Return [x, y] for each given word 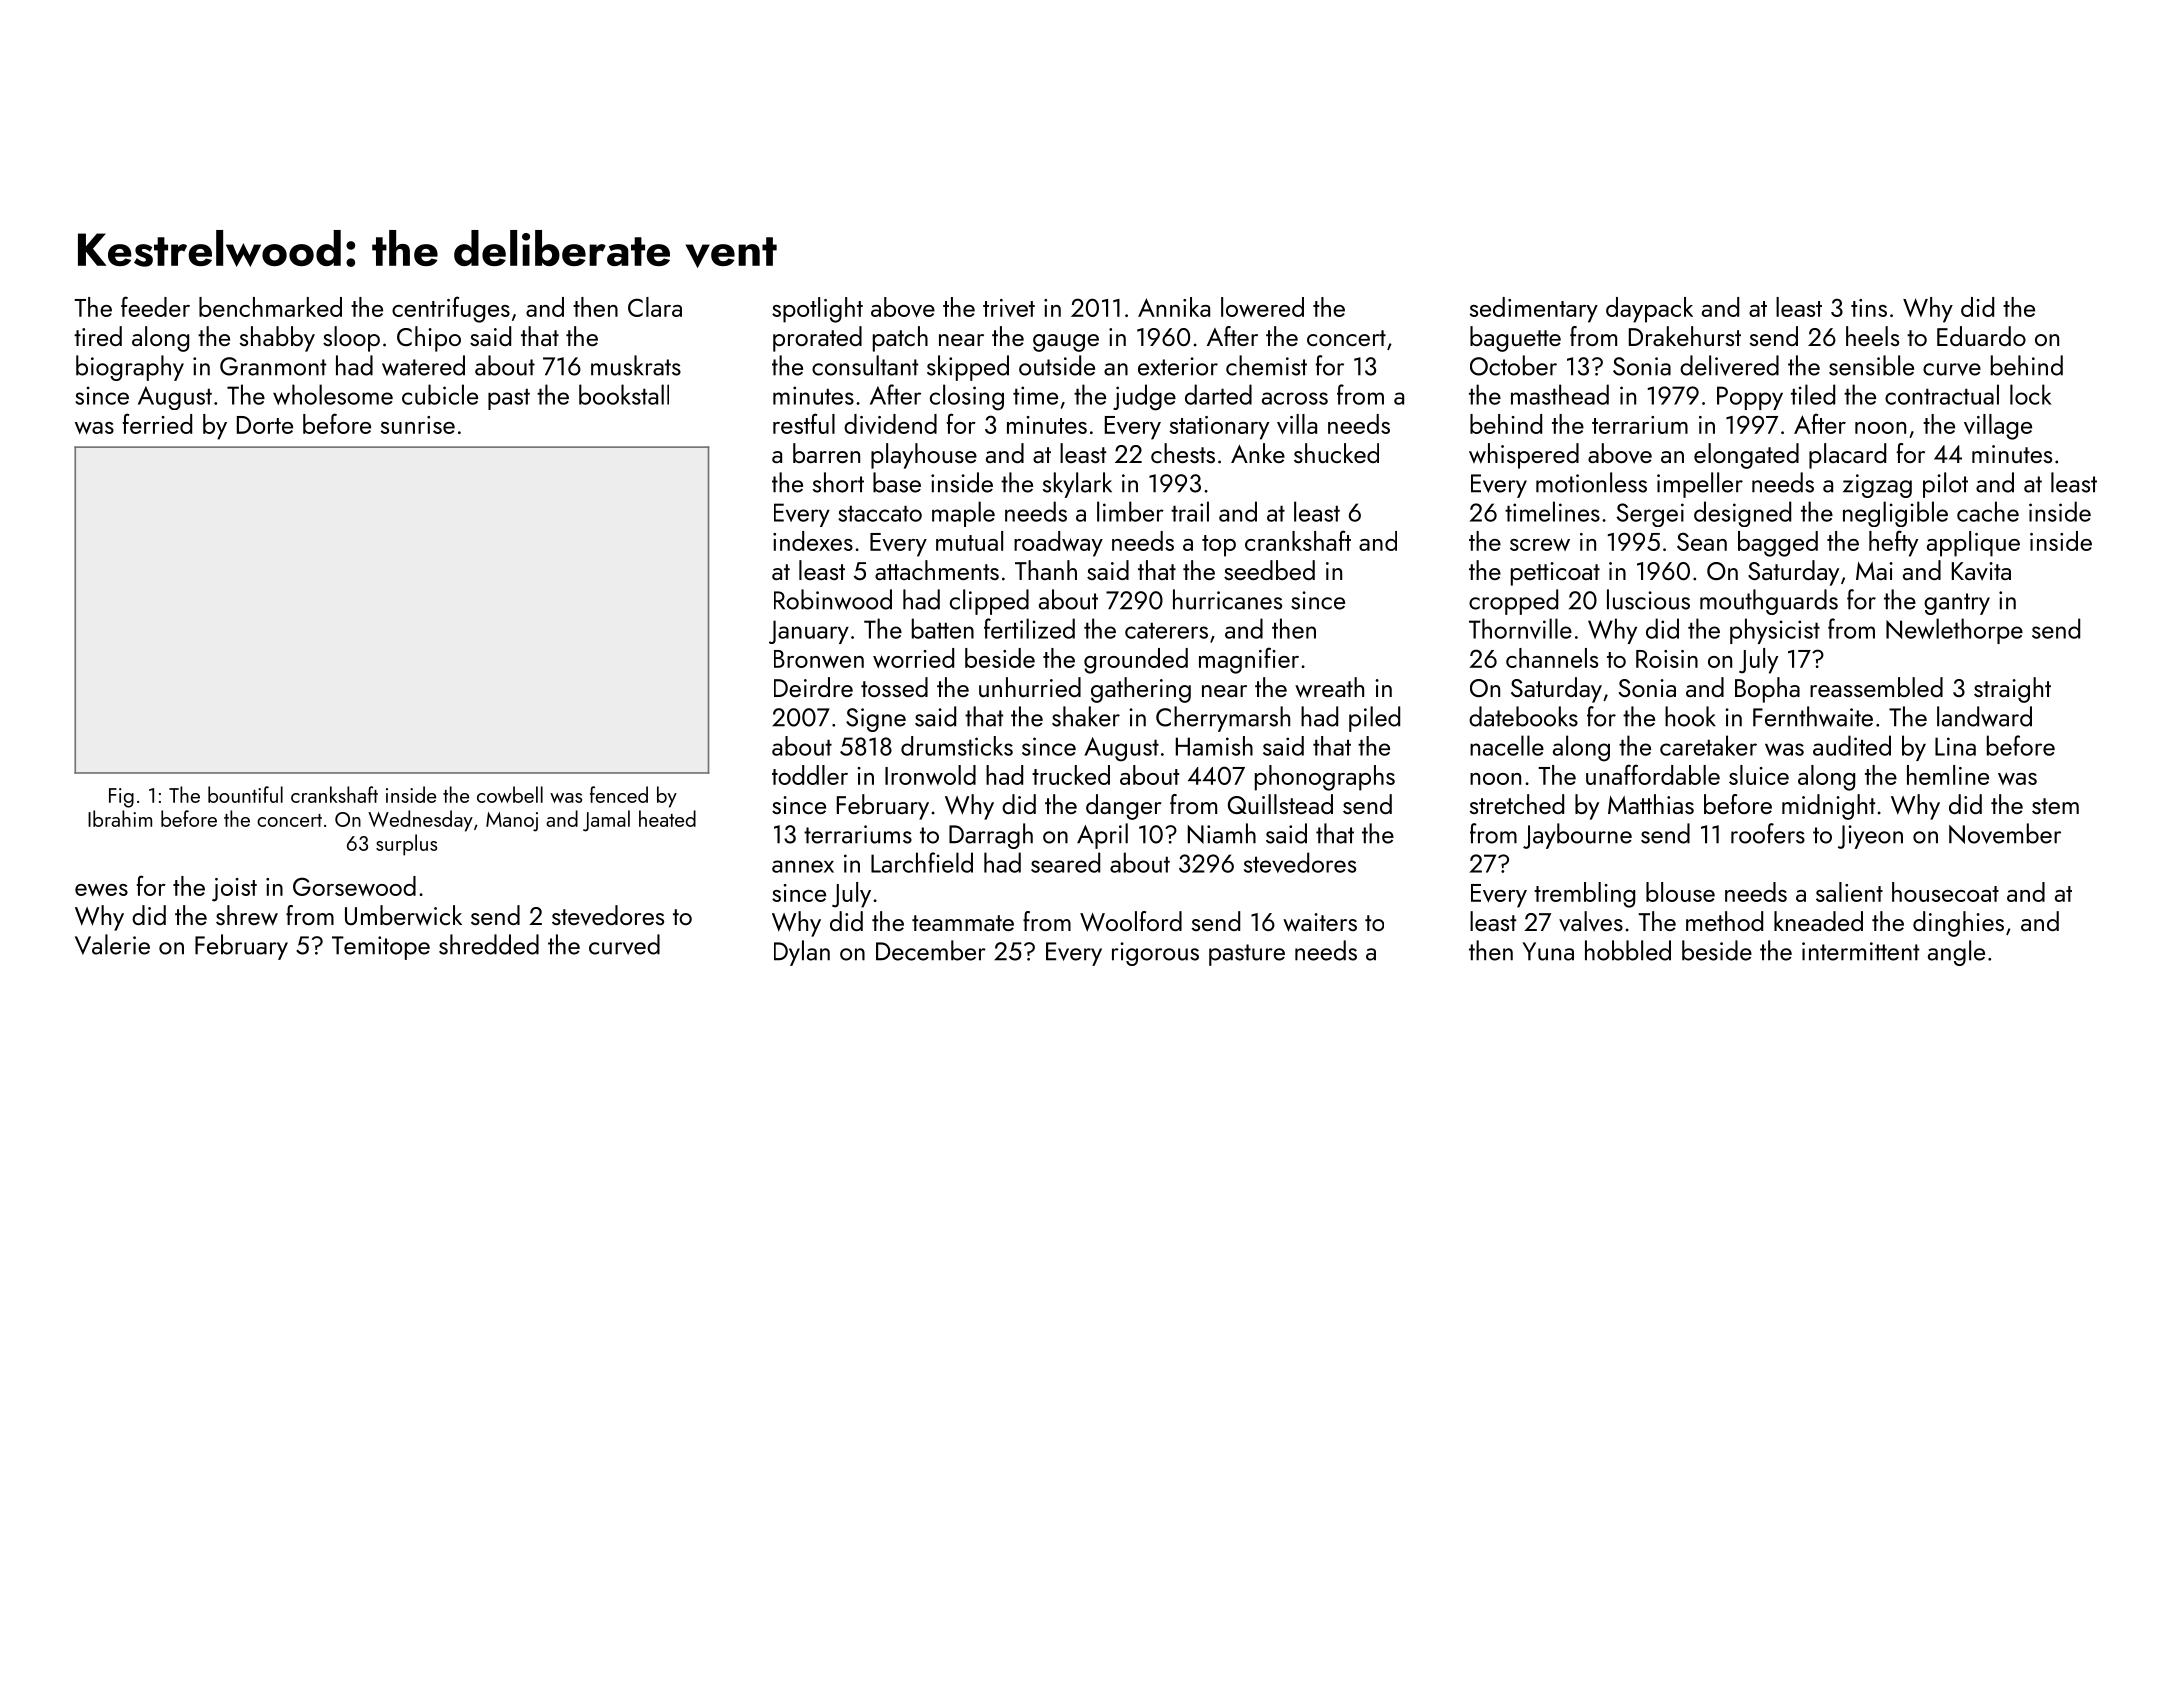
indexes [813, 541]
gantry [1957, 604]
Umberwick [403, 915]
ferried [157, 423]
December [931, 950]
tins [1869, 308]
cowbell [510, 794]
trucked [1071, 775]
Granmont [273, 366]
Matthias [1651, 804]
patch [900, 339]
